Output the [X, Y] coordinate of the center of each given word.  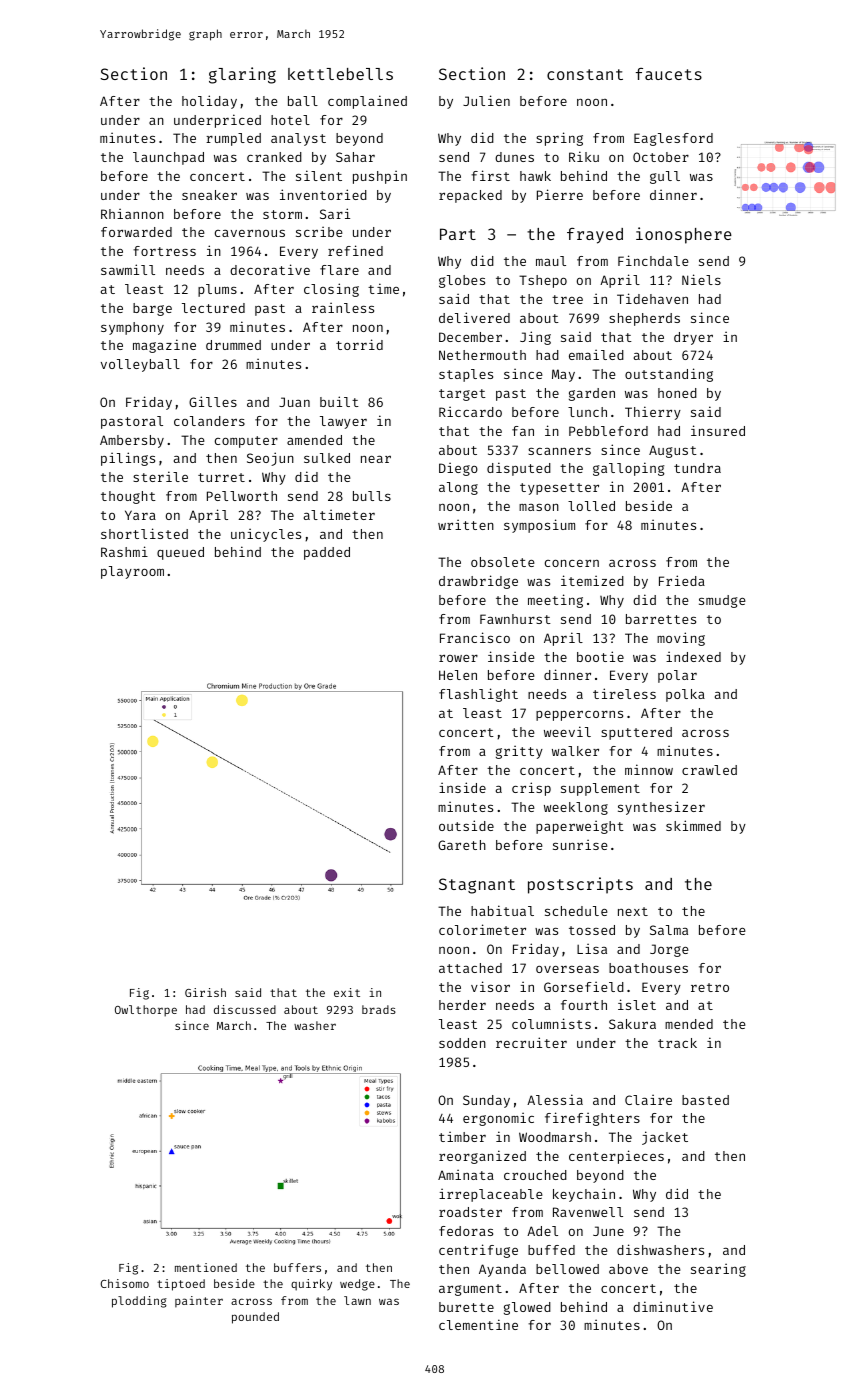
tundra [697, 468]
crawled [709, 770]
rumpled [233, 139]
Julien [486, 100]
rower [458, 658]
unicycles [266, 535]
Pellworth [242, 496]
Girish [205, 992]
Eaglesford [673, 139]
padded [327, 553]
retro [710, 987]
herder [462, 1005]
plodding [139, 1302]
